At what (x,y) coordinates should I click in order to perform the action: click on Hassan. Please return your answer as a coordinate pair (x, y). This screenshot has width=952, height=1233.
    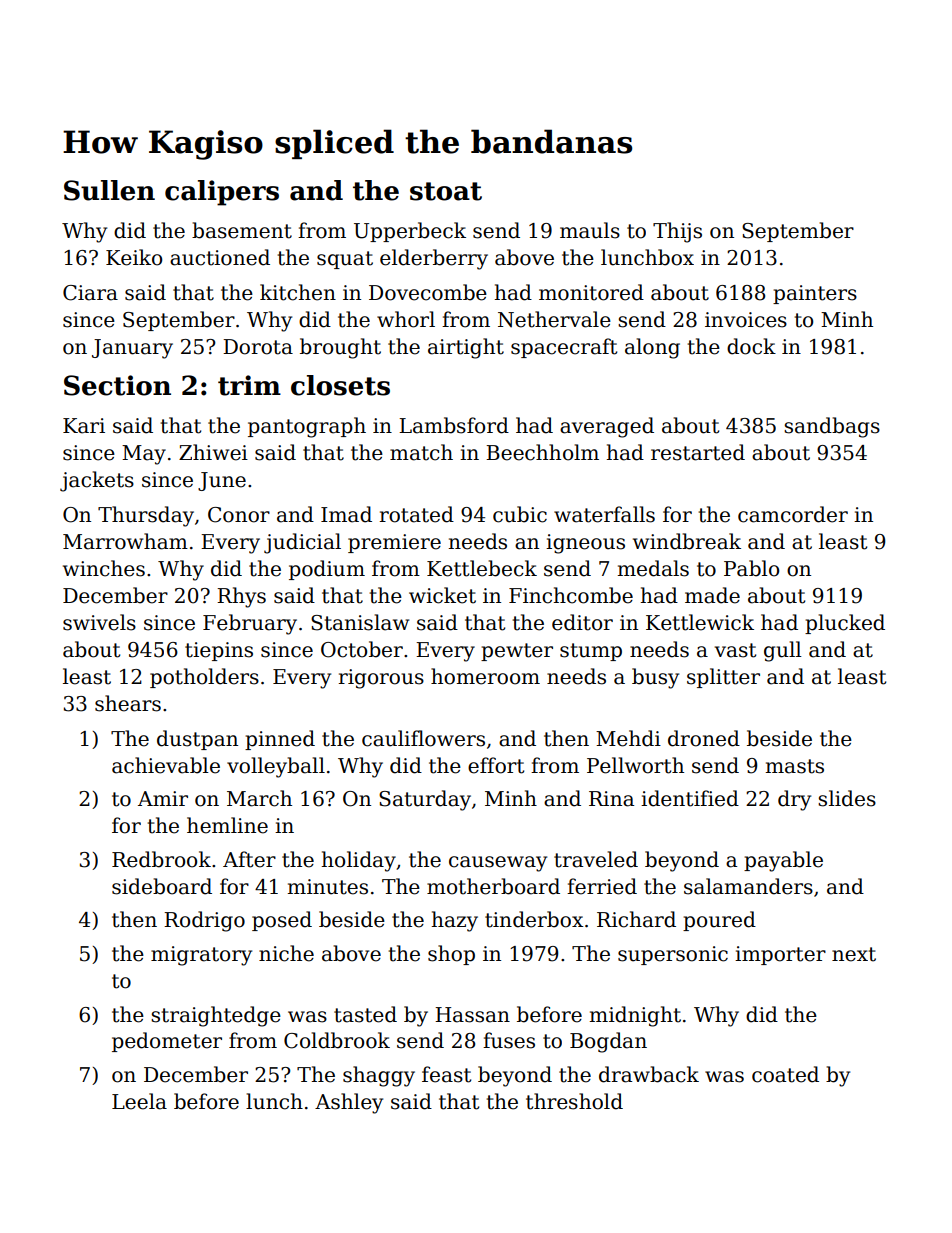
    Looking at the image, I should click on (472, 1015).
